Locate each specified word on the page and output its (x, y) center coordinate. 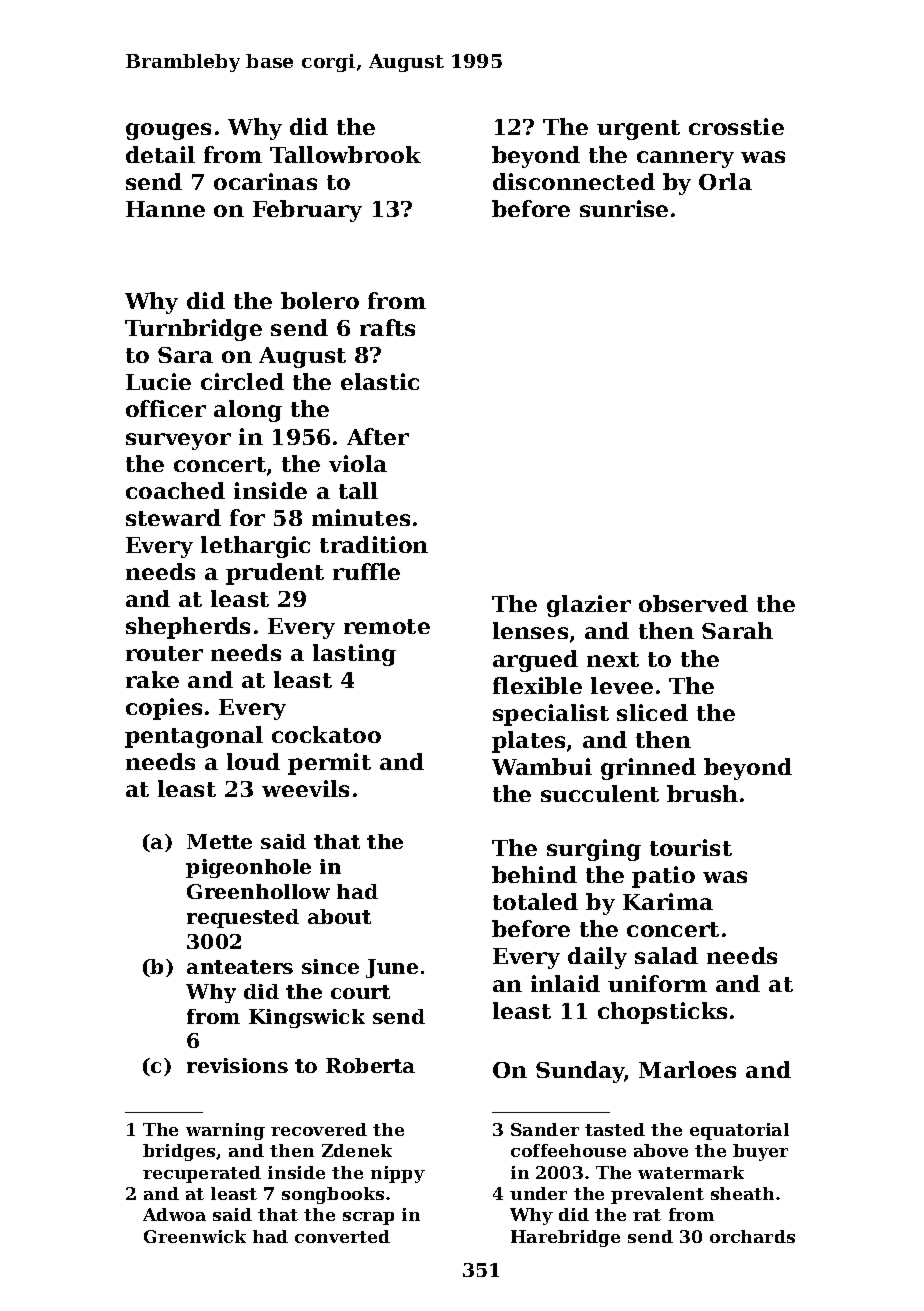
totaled (535, 901)
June (392, 968)
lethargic (255, 547)
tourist (691, 847)
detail (160, 154)
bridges (179, 1152)
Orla (725, 181)
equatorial (739, 1131)
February (307, 211)
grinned (648, 769)
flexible (537, 685)
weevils (305, 788)
